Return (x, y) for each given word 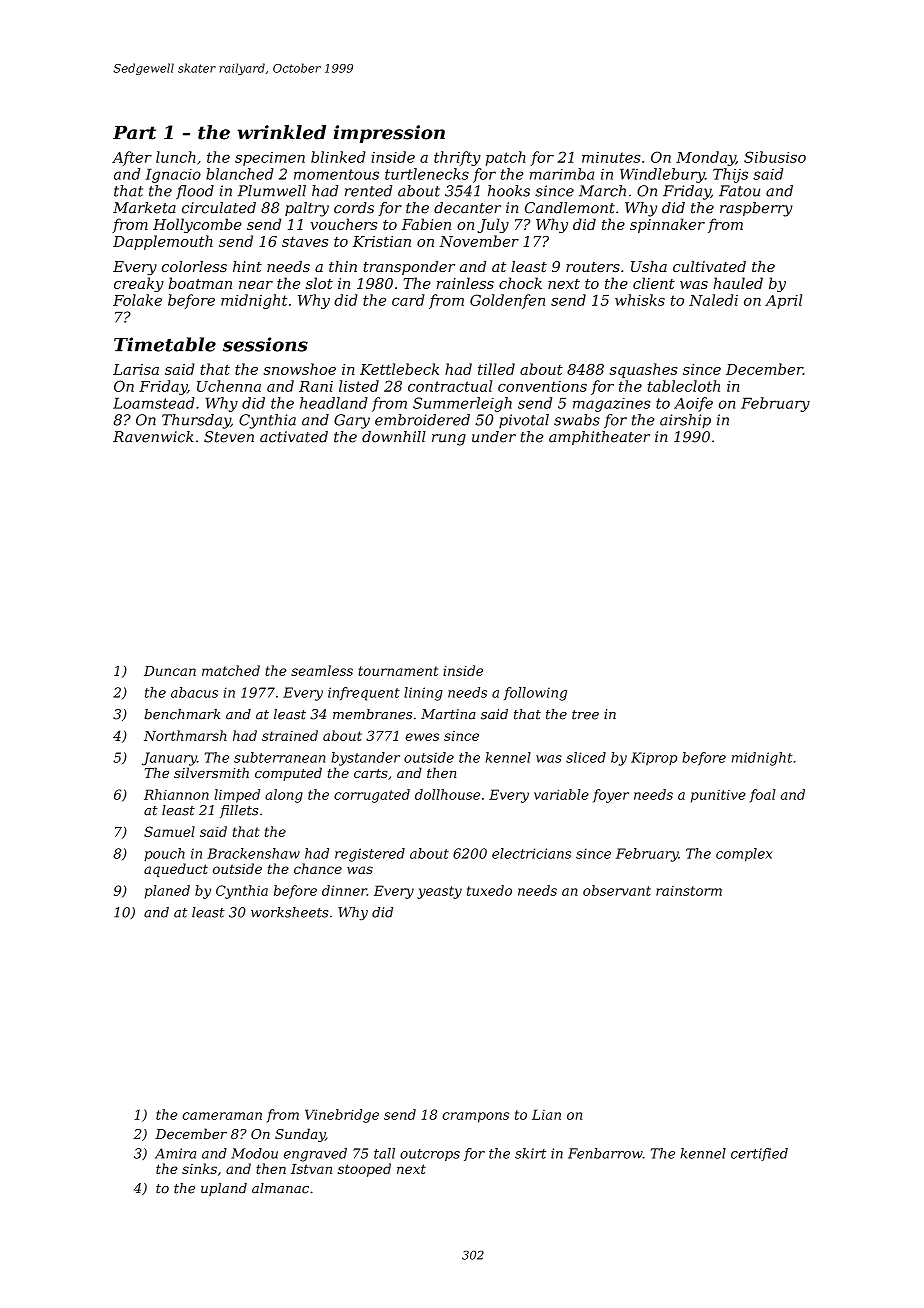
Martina (448, 714)
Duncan (170, 671)
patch (506, 158)
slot (319, 283)
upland (224, 1189)
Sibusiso (775, 157)
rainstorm (689, 891)
